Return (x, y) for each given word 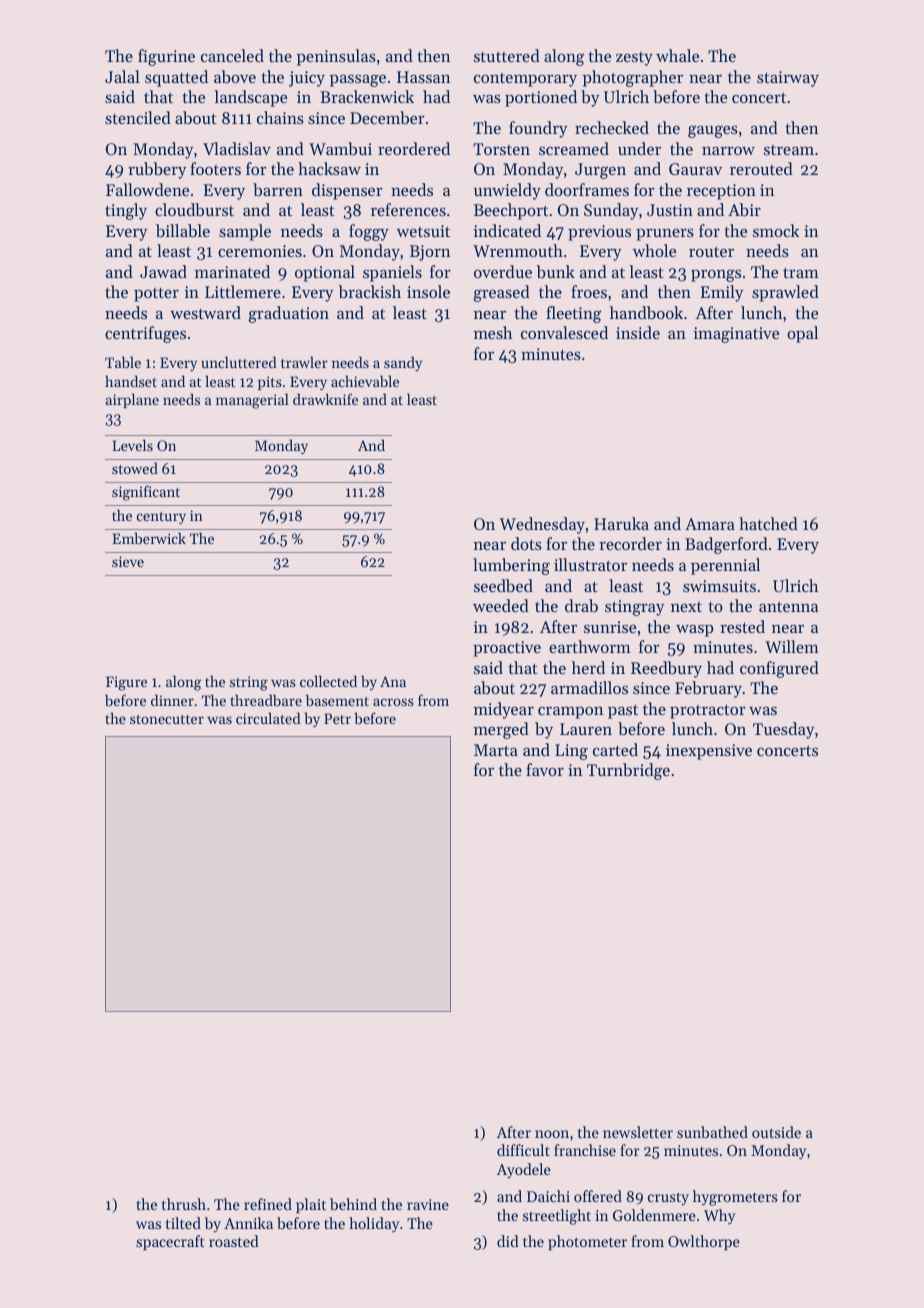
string (249, 683)
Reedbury (666, 669)
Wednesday (542, 525)
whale (677, 55)
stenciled (138, 117)
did (508, 1241)
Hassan (423, 77)
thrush (184, 1204)
